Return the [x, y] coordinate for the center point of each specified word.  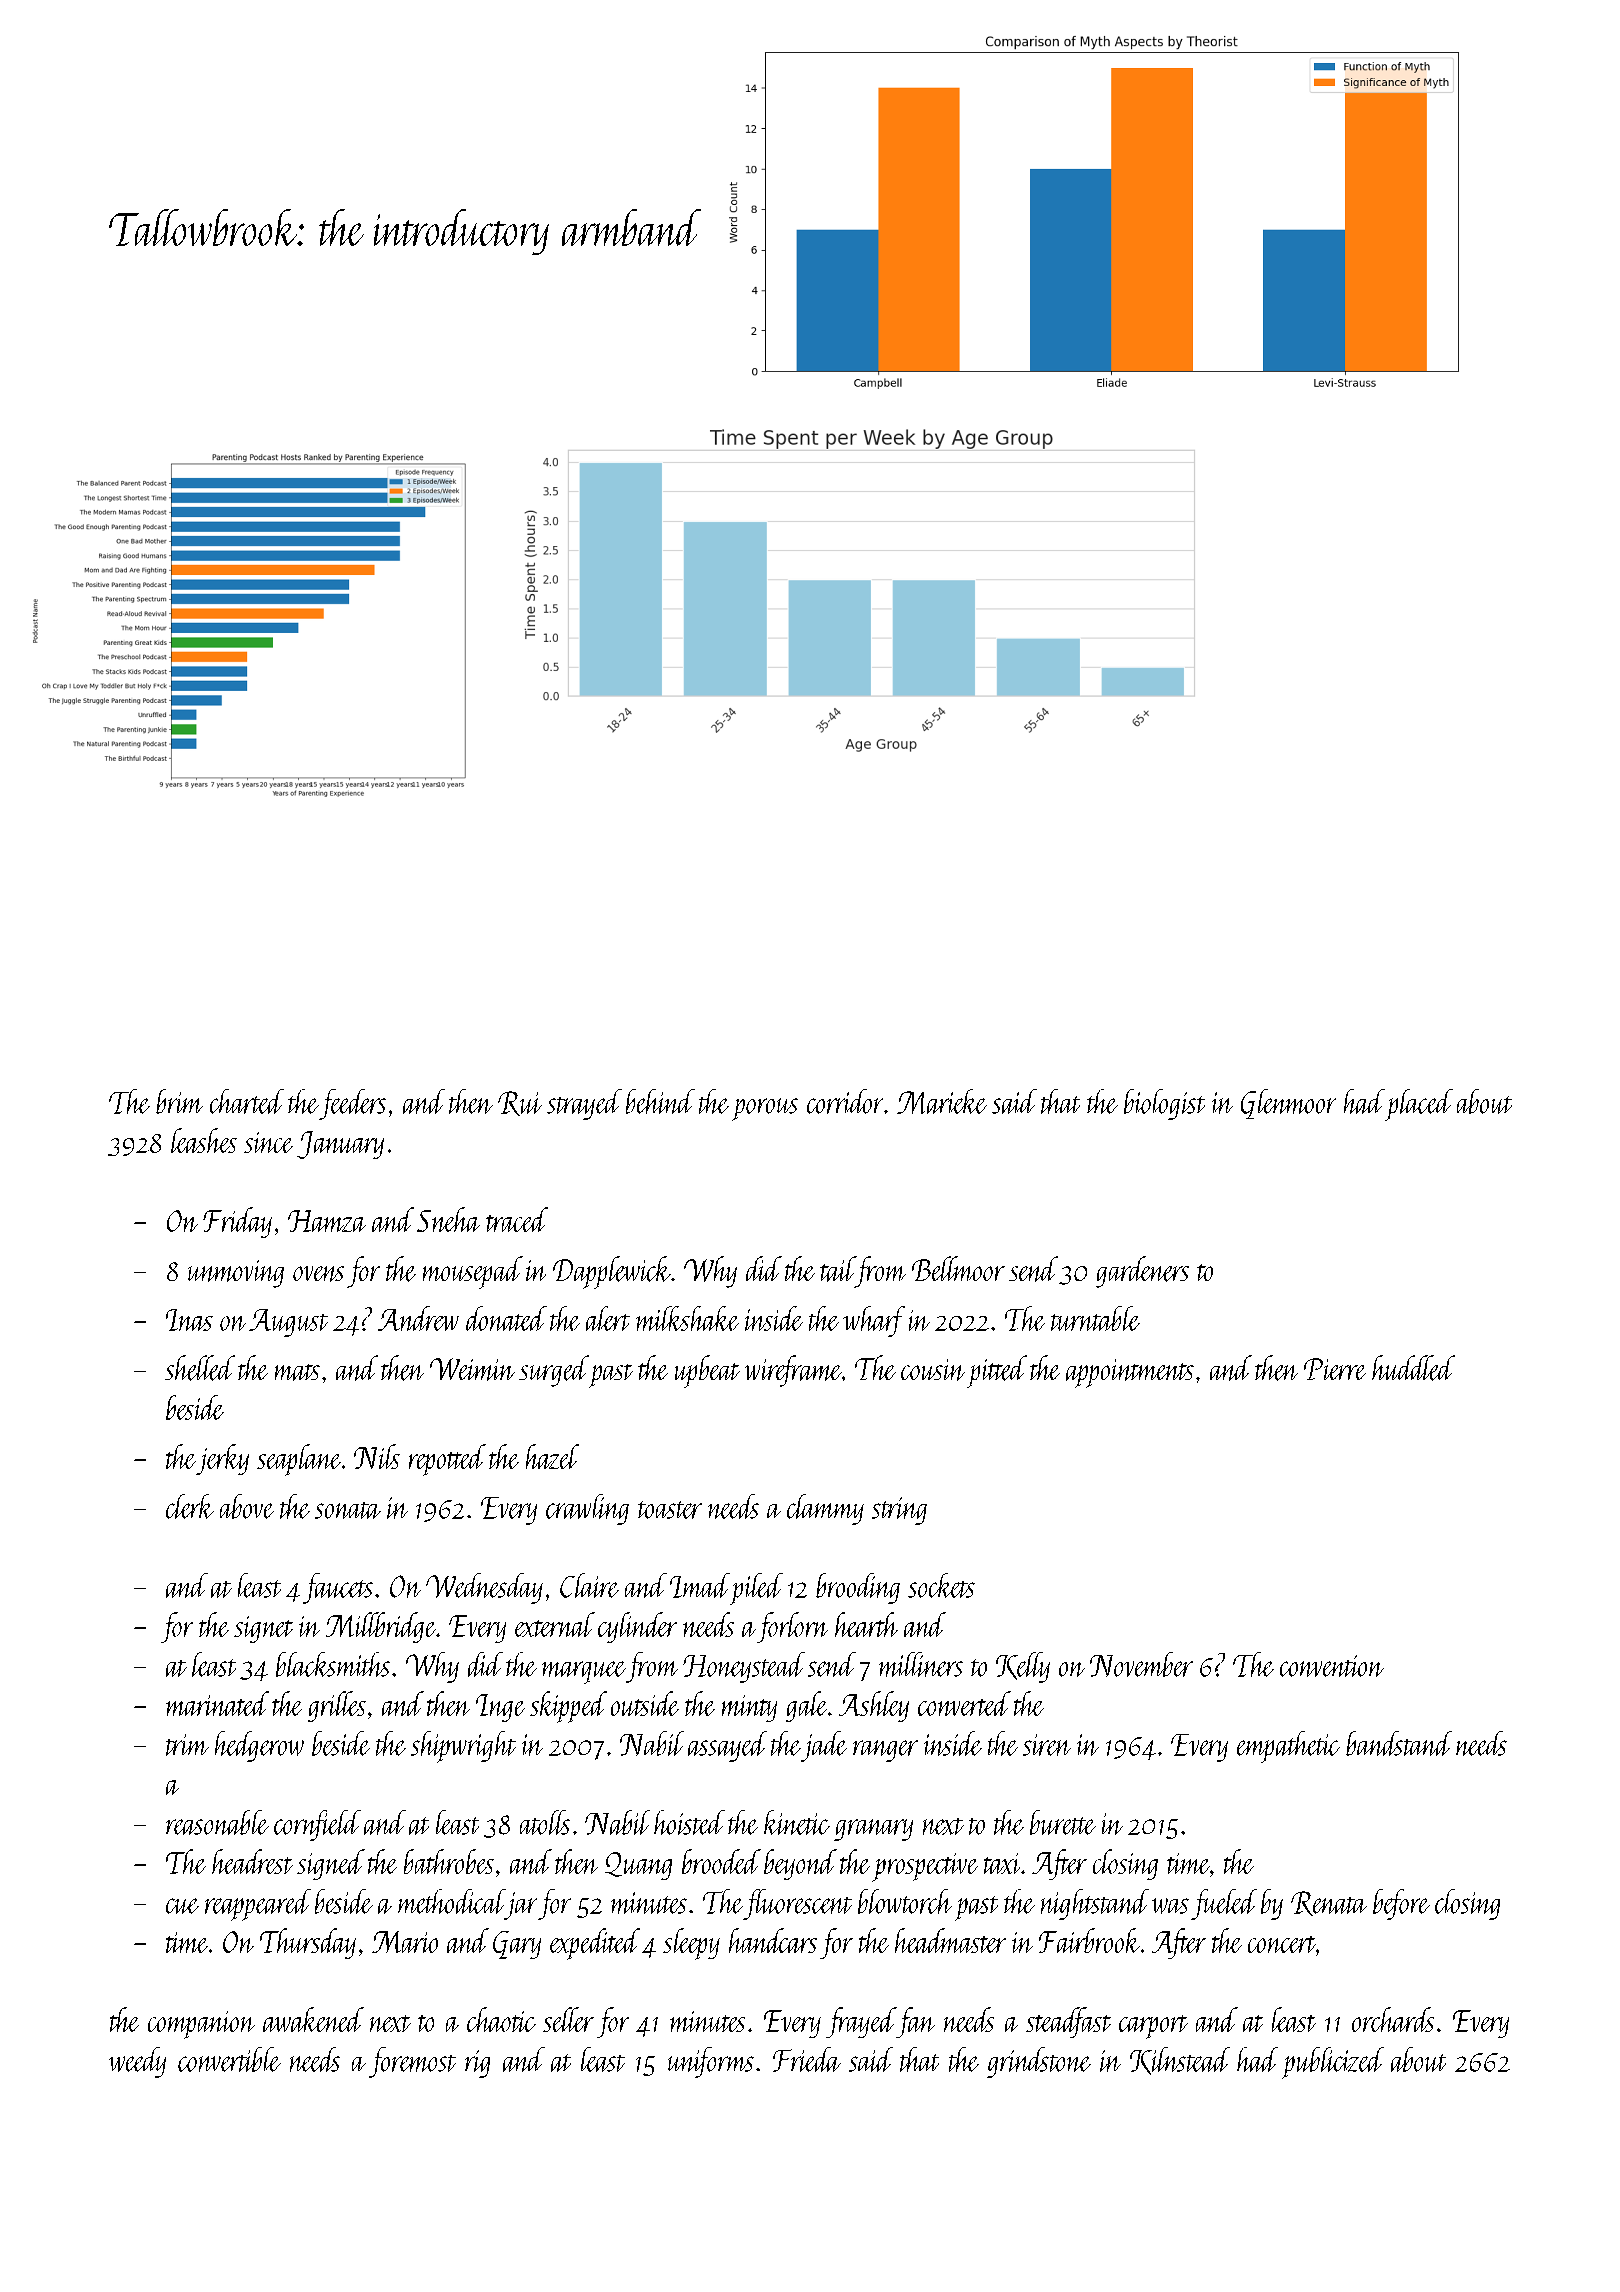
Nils [377, 1456]
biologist [1164, 1104]
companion [201, 2025]
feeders [352, 1104]
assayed [727, 1746]
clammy [825, 1509]
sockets [941, 1585]
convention [1332, 1666]
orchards [1393, 2019]
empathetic [1288, 1747]
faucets [338, 1588]
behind [660, 1101]
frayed [861, 2022]
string [899, 1511]
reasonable [217, 1822]
